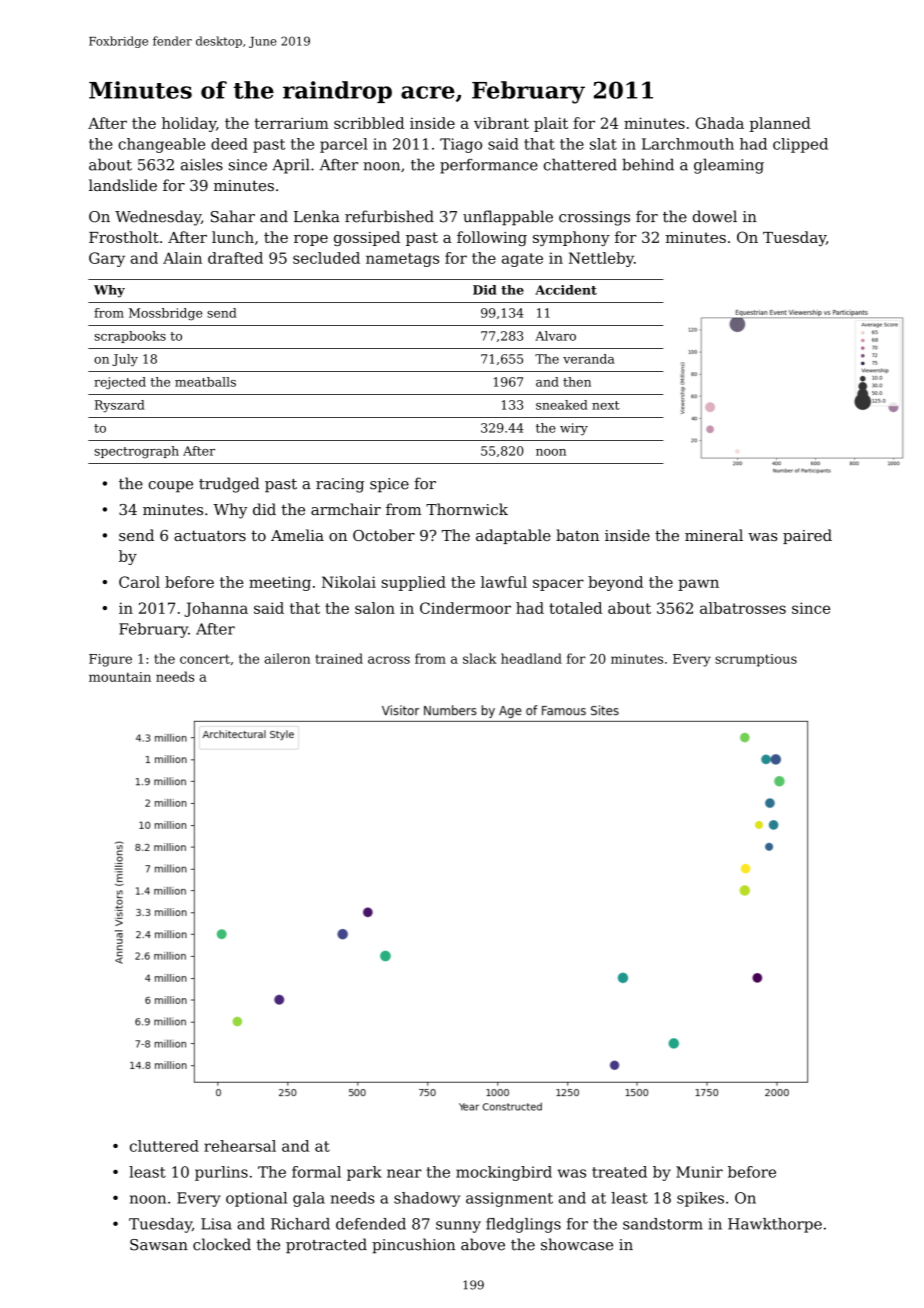 The width and height of the screenshot is (924, 1308). Describe the element at coordinates (714, 535) in the screenshot. I see `mineral` at that location.
